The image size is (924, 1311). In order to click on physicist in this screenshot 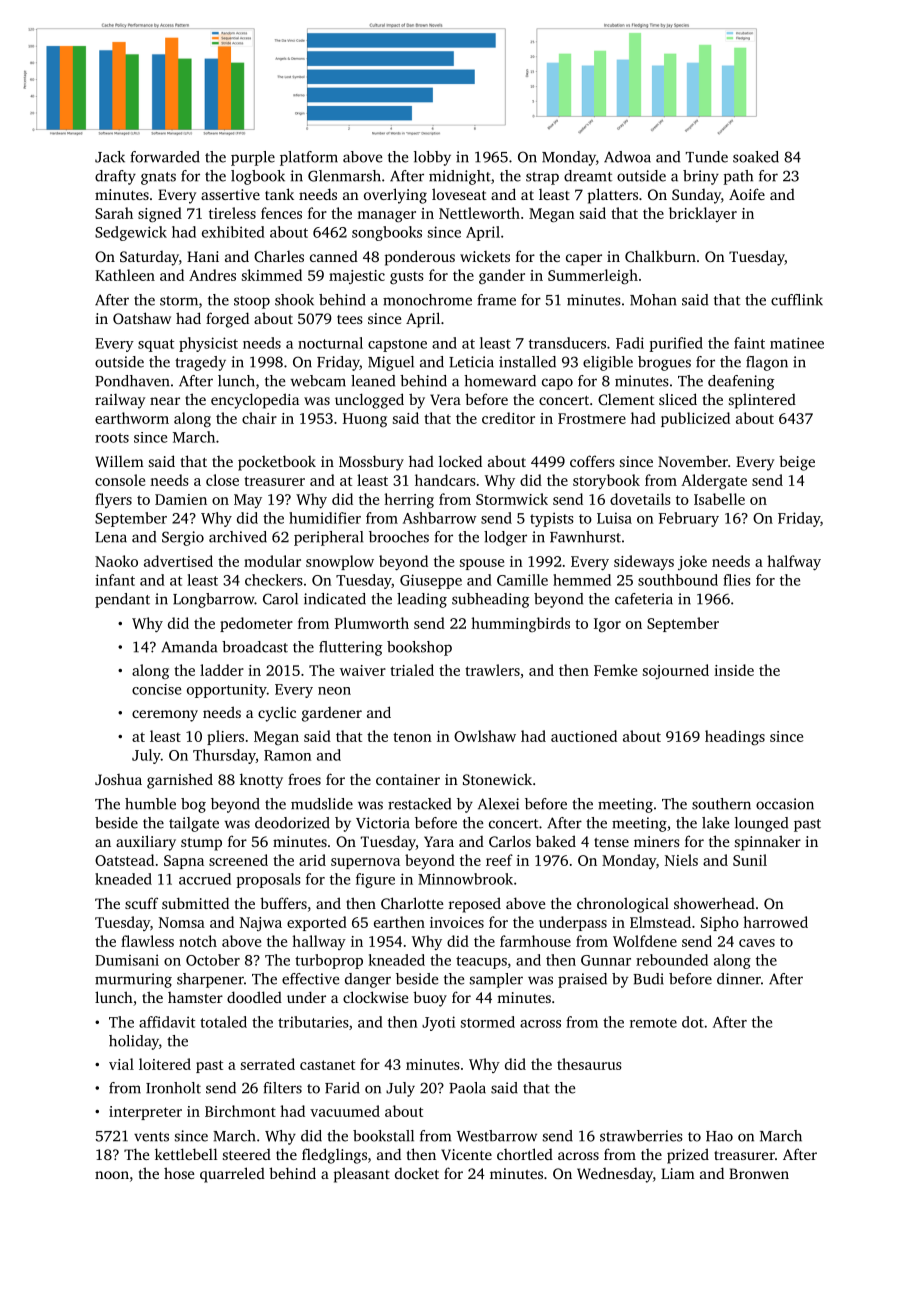, I will do `click(208, 344)`.
